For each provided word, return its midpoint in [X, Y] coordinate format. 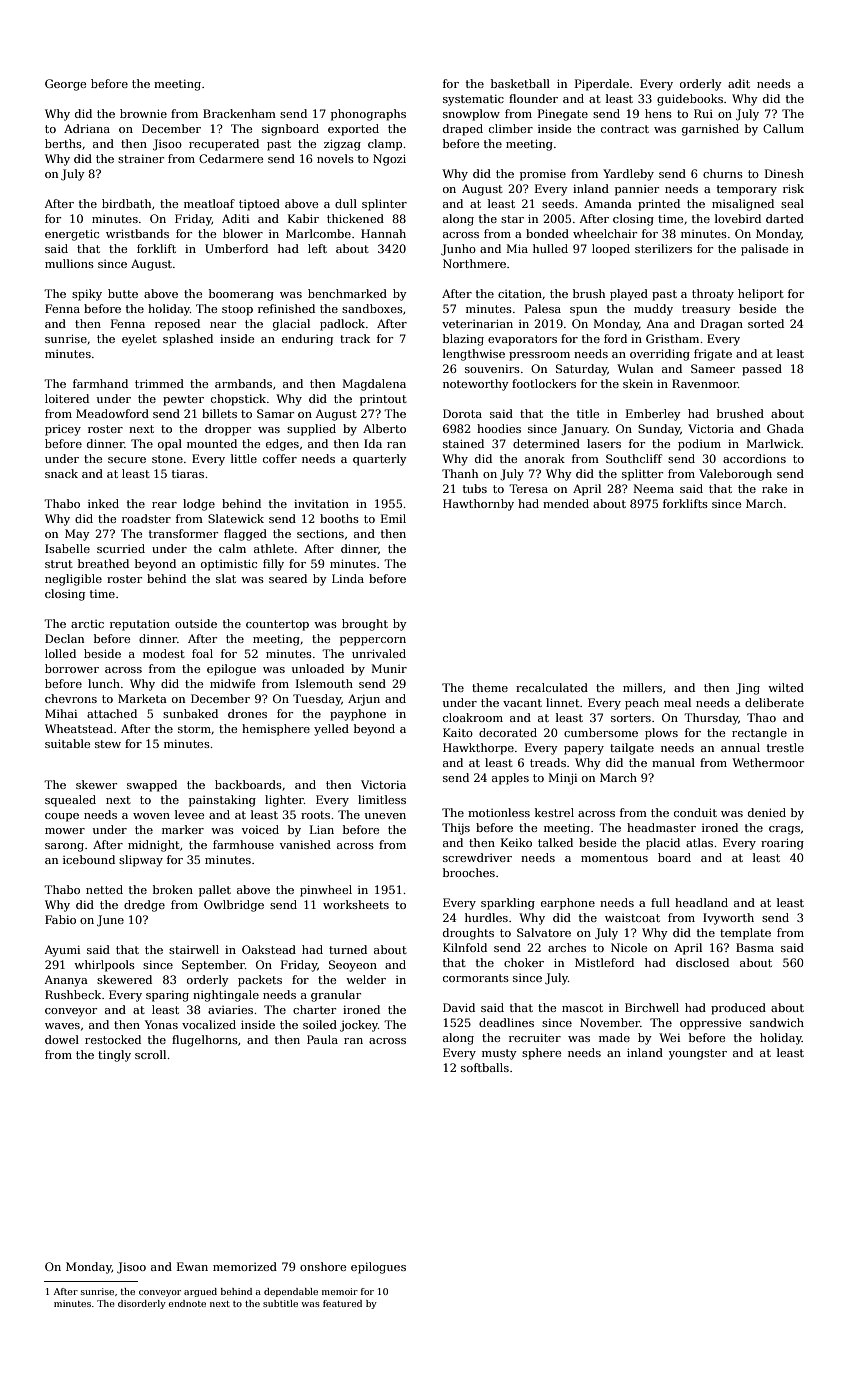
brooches [469, 872]
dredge [144, 906]
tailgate [632, 749]
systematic [473, 100]
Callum [783, 128]
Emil [393, 518]
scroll [150, 1054]
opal [170, 445]
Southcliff [634, 458]
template [745, 934]
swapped [152, 786]
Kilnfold [465, 947]
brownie [143, 113]
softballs [485, 1067]
